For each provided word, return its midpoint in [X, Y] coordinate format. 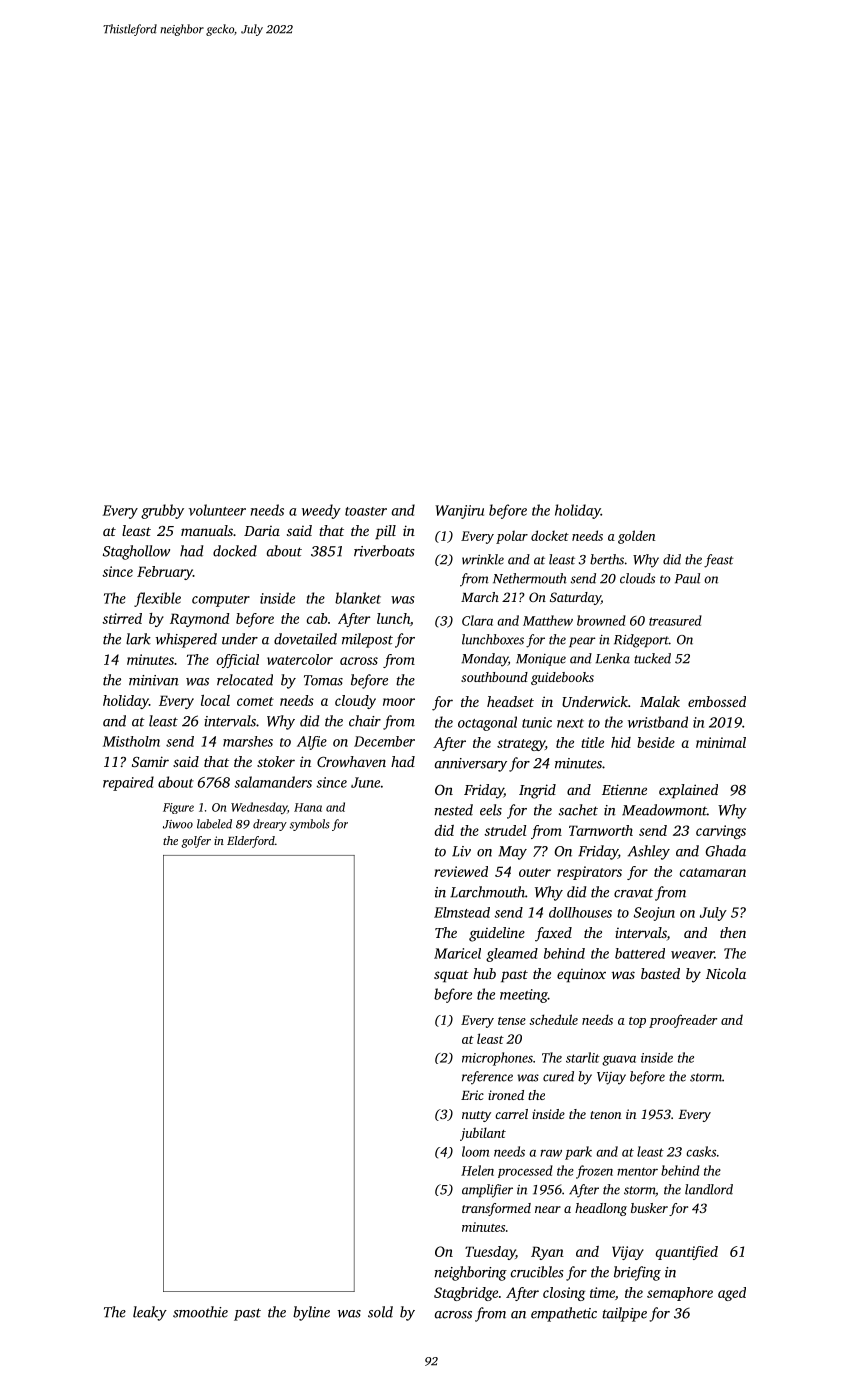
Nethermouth [530, 578]
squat [451, 976]
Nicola [726, 973]
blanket [358, 598]
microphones [497, 1059]
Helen [477, 1170]
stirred [122, 618]
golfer [196, 842]
